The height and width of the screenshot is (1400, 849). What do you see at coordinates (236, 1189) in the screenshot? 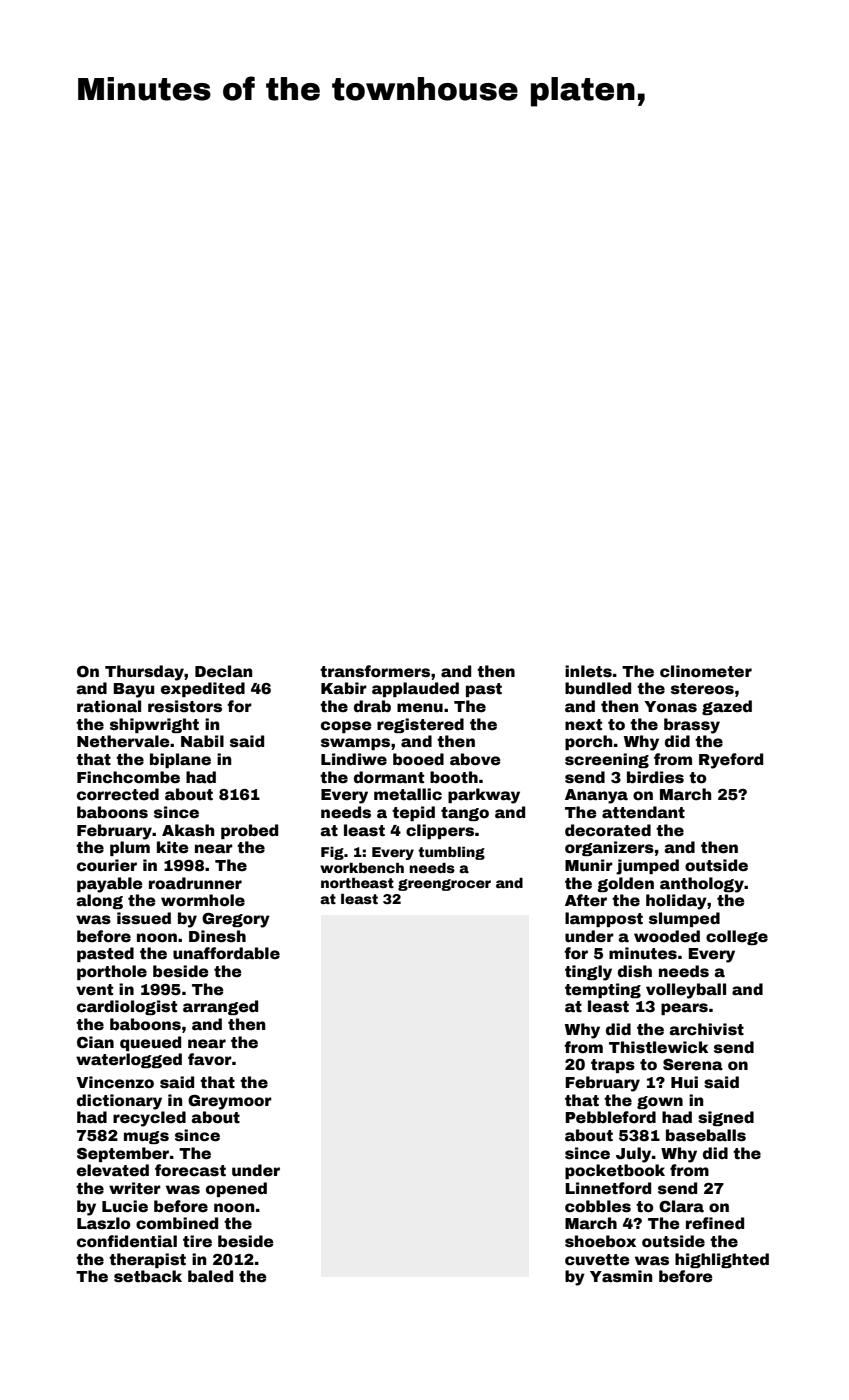
I see `opened` at bounding box center [236, 1189].
